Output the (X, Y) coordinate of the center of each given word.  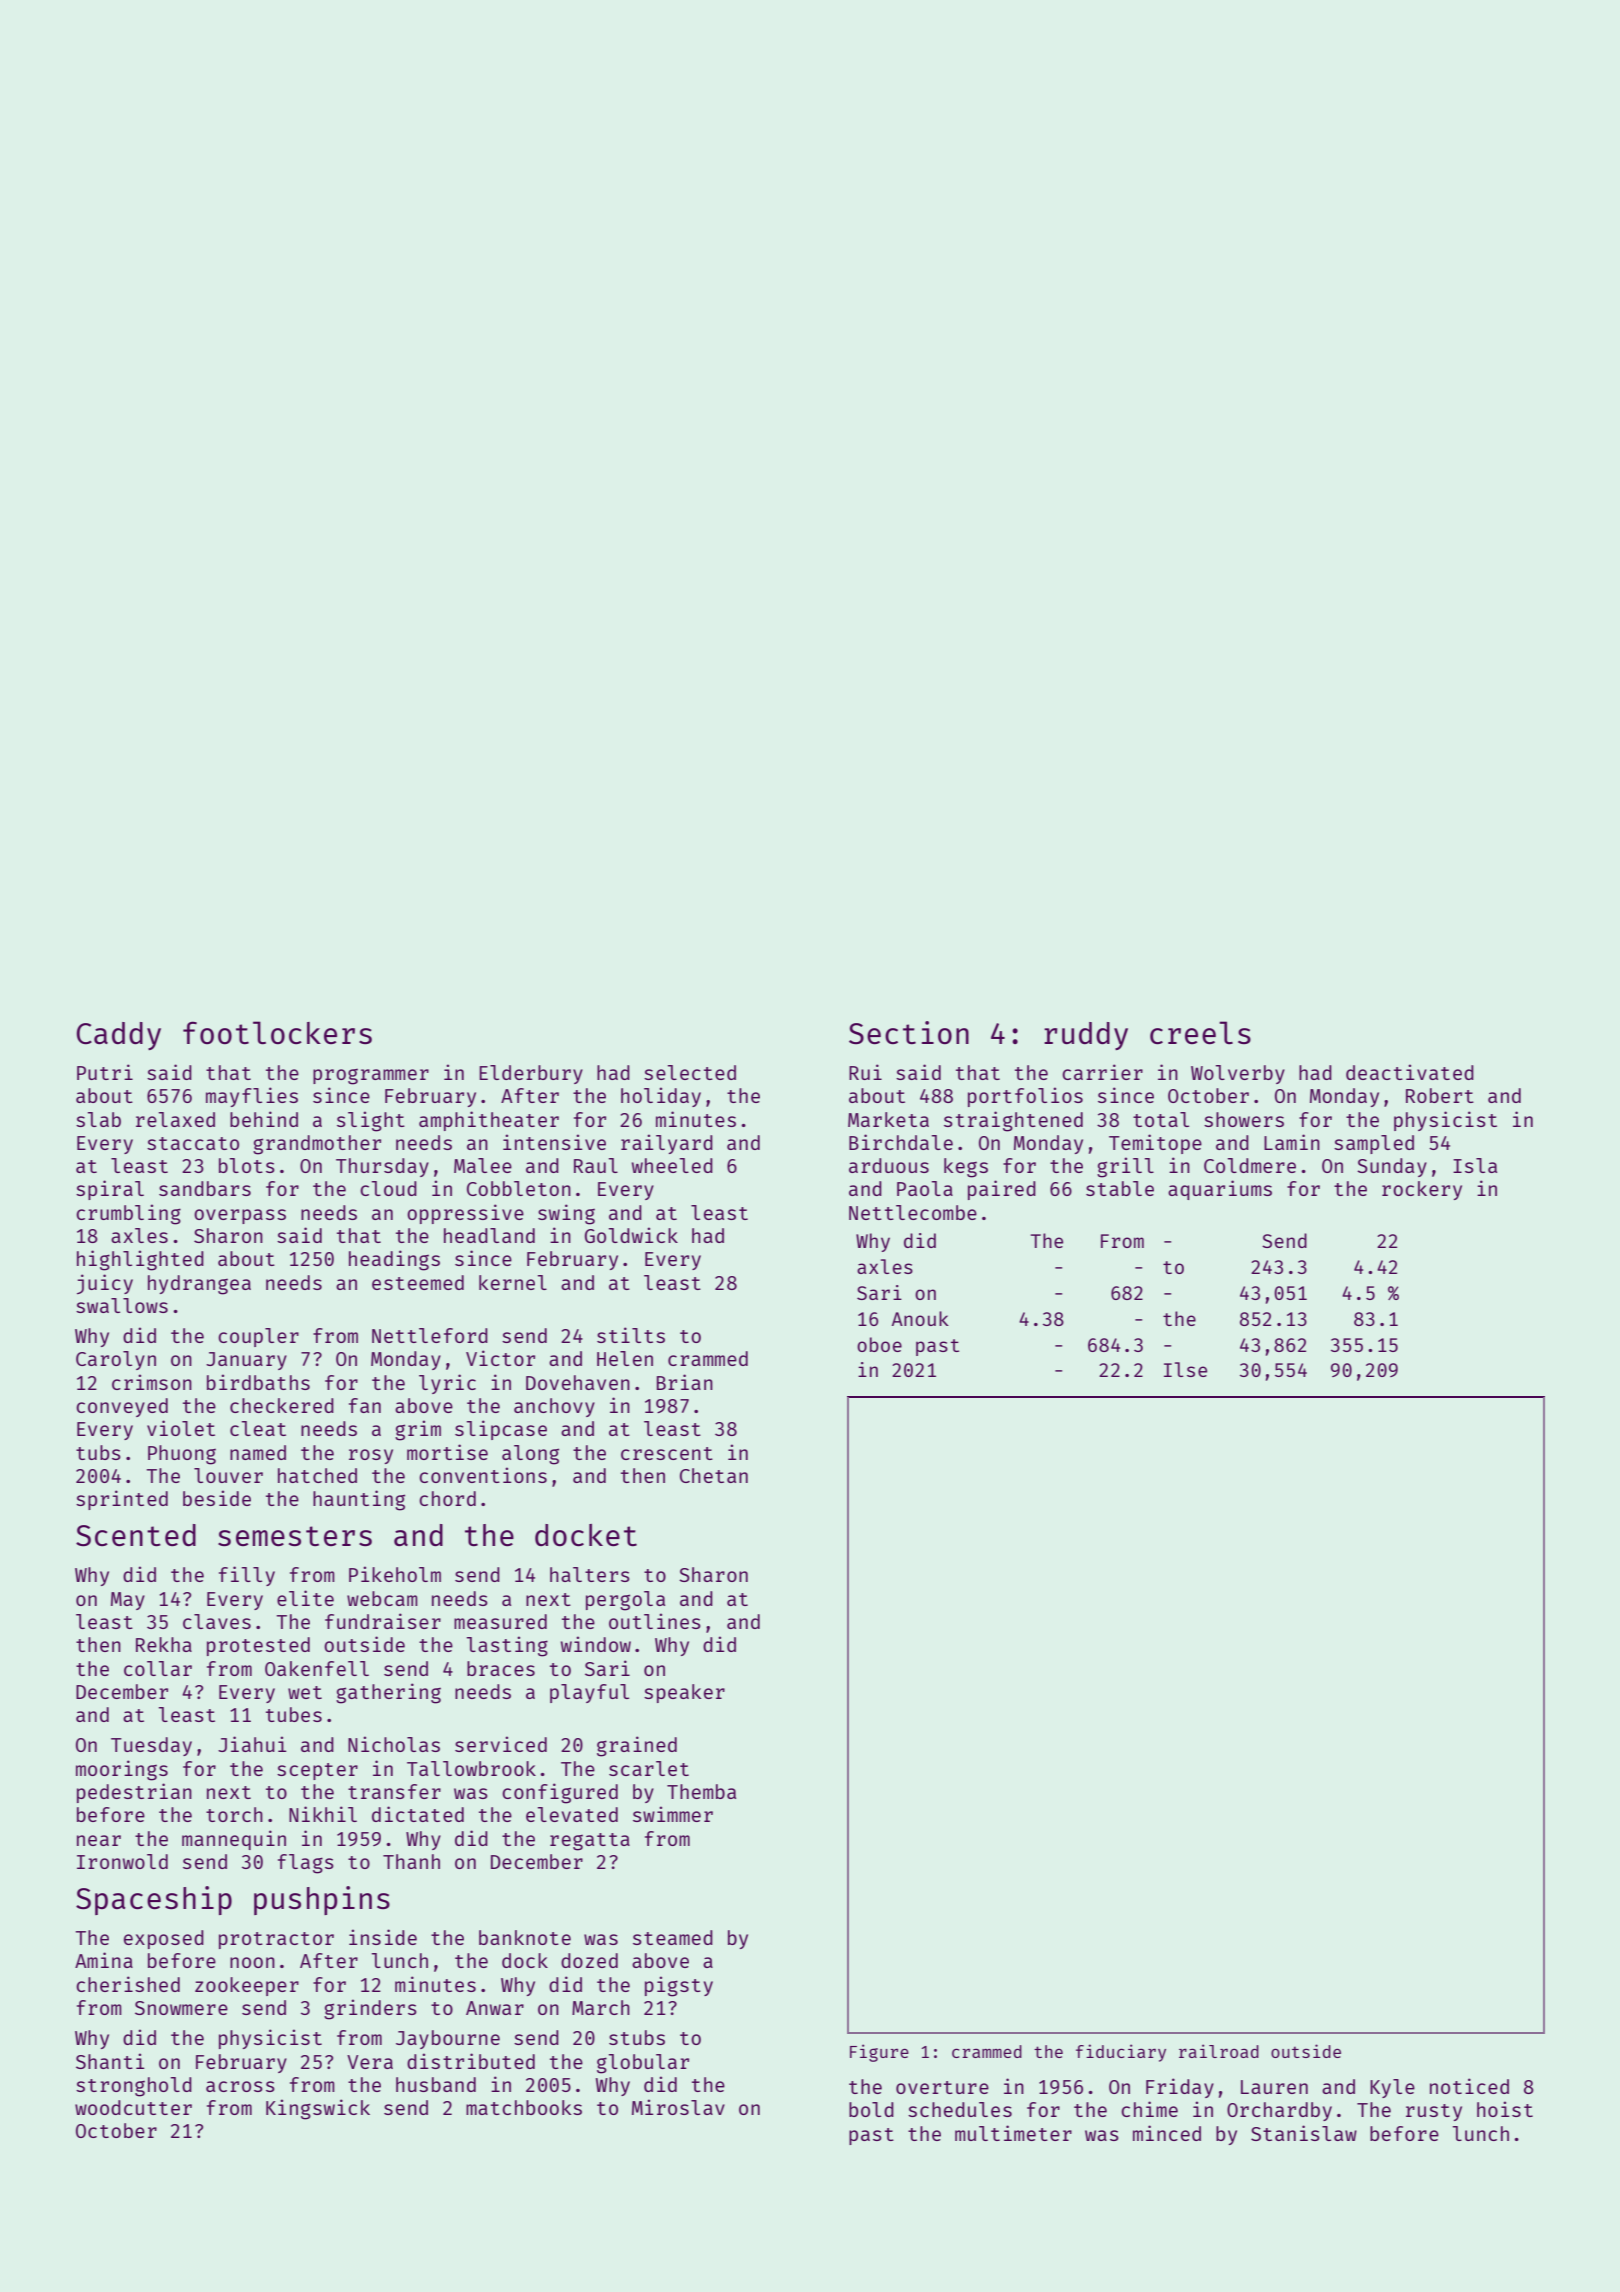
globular (643, 2064)
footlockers (277, 1033)
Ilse (1185, 1369)
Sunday (1392, 1167)
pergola (625, 1601)
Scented (136, 1535)
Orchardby (1279, 2111)
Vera (370, 2062)
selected (690, 1072)
